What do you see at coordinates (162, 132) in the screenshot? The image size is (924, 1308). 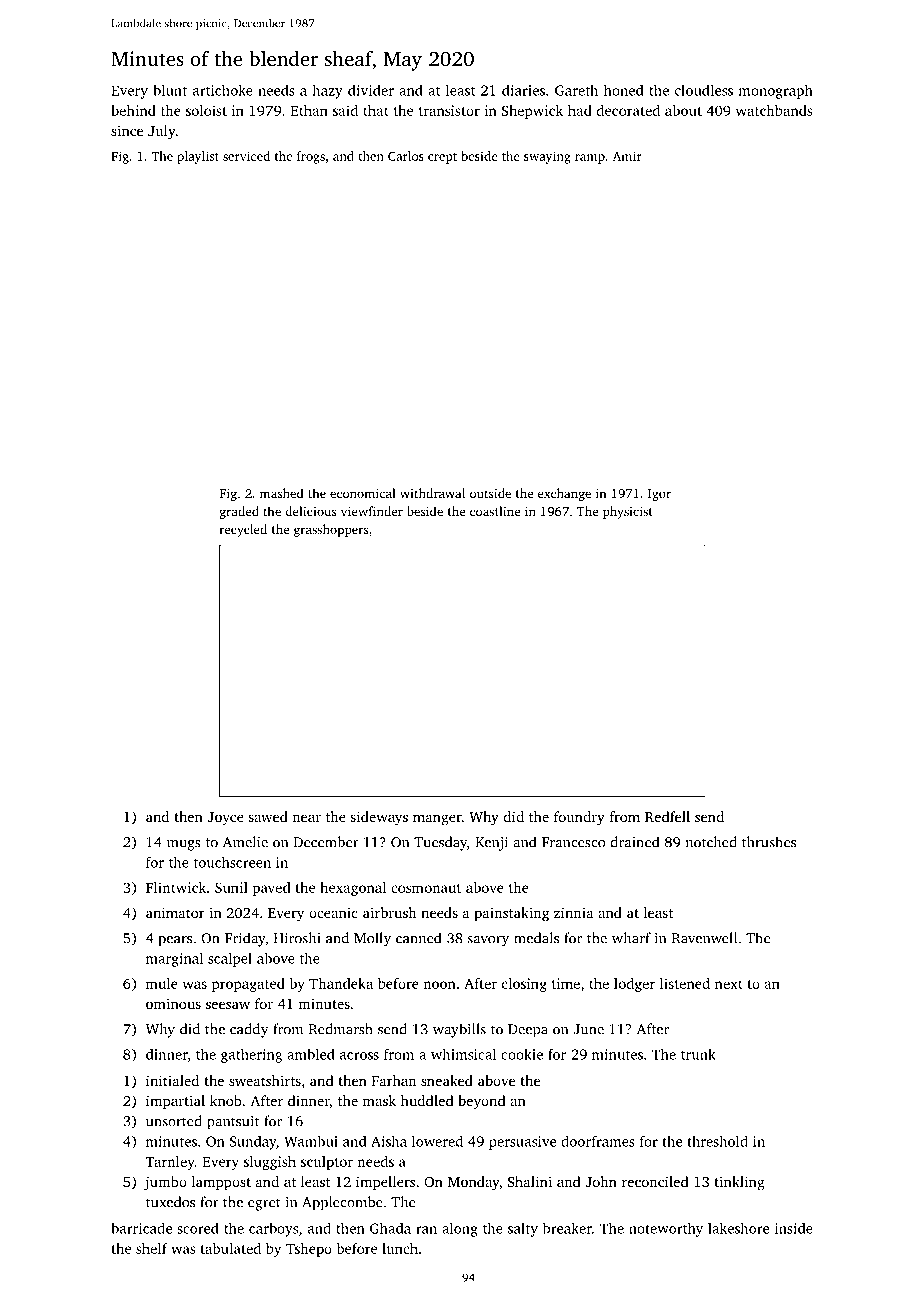 I see `July` at bounding box center [162, 132].
